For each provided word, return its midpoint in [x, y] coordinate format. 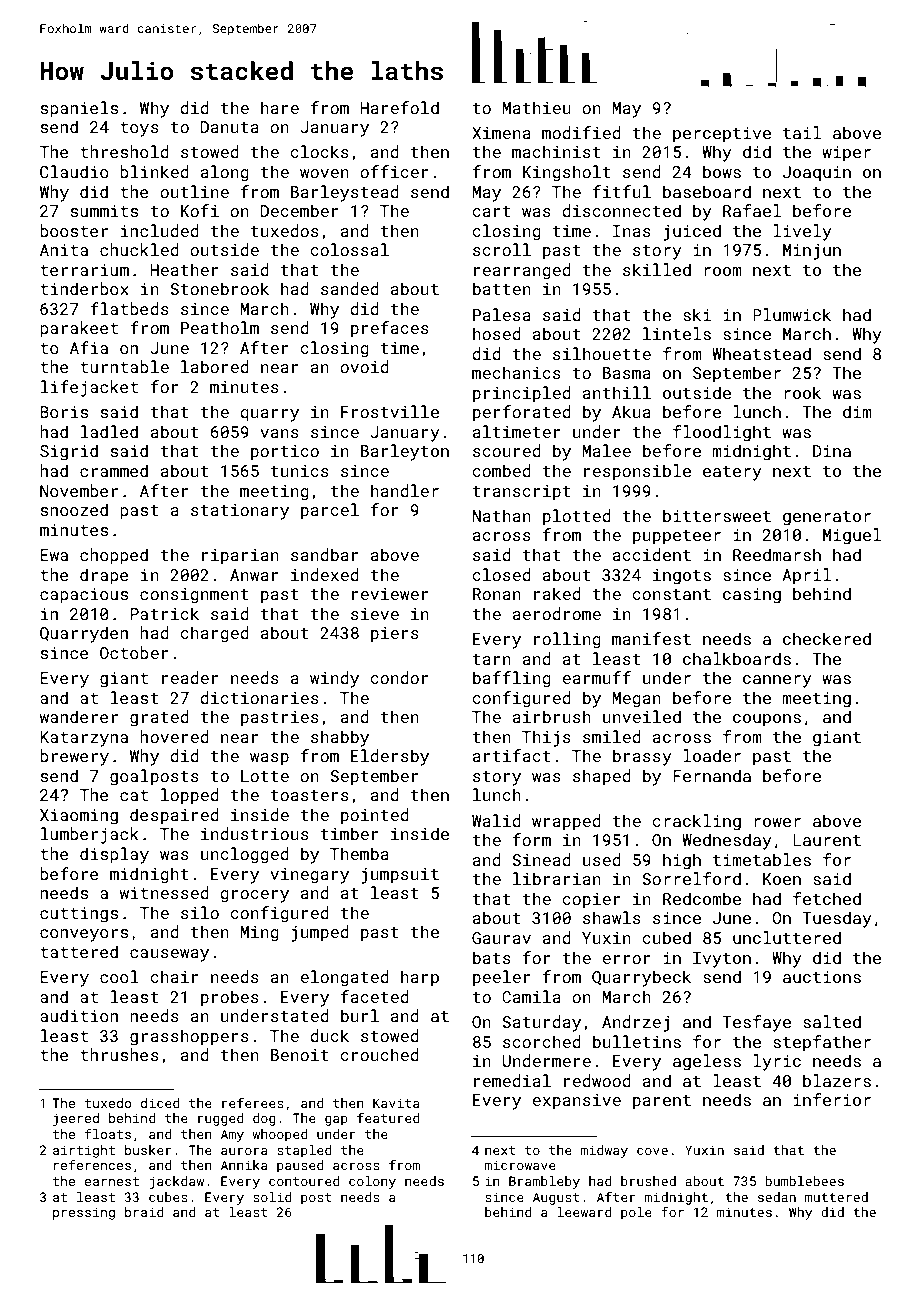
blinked [154, 171]
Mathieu [537, 107]
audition [79, 1015]
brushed [648, 1181]
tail [802, 132]
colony [372, 1182]
